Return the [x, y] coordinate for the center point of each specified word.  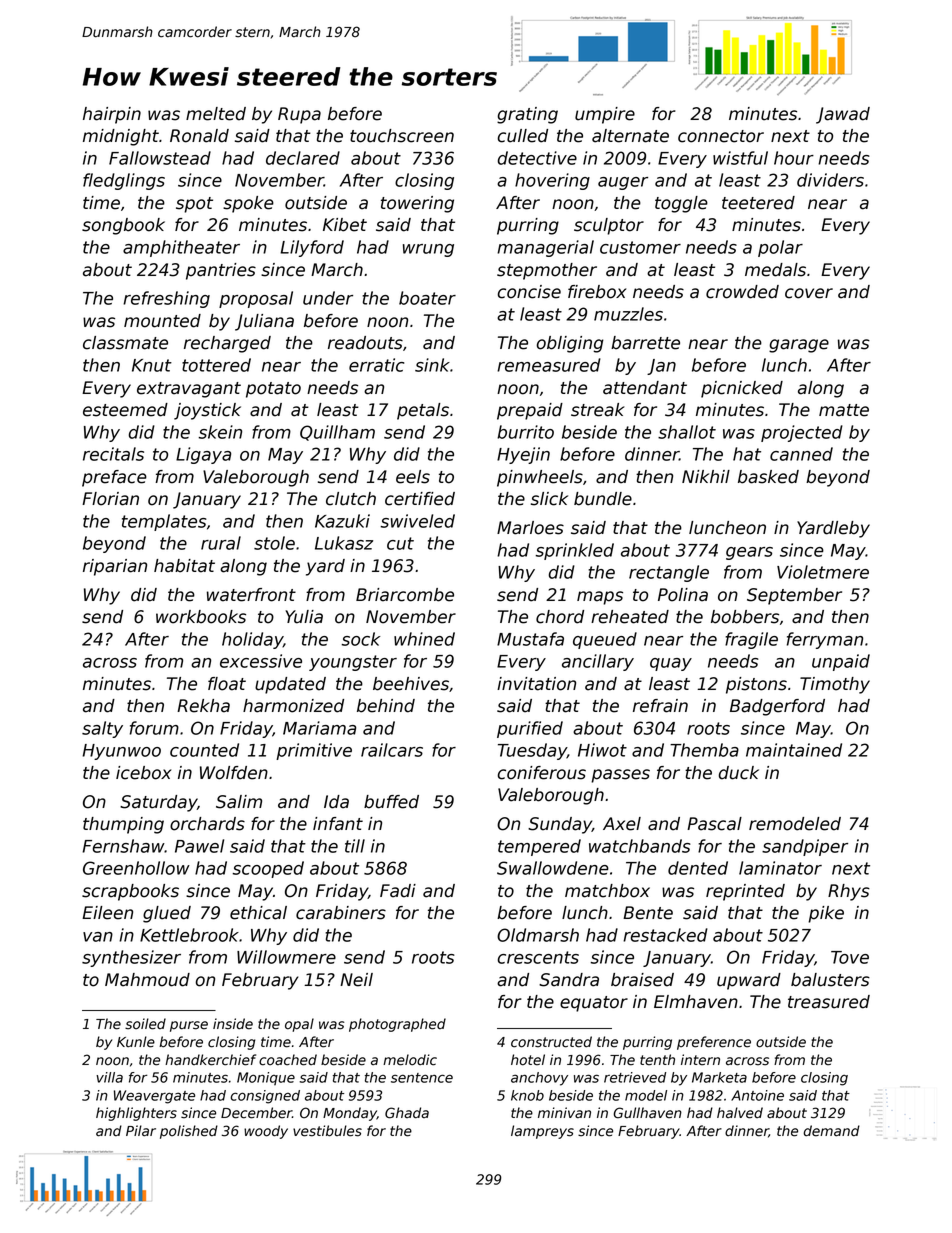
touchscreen [402, 136]
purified [530, 729]
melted [216, 114]
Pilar [141, 1131]
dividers [830, 180]
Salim [239, 802]
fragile [751, 640]
